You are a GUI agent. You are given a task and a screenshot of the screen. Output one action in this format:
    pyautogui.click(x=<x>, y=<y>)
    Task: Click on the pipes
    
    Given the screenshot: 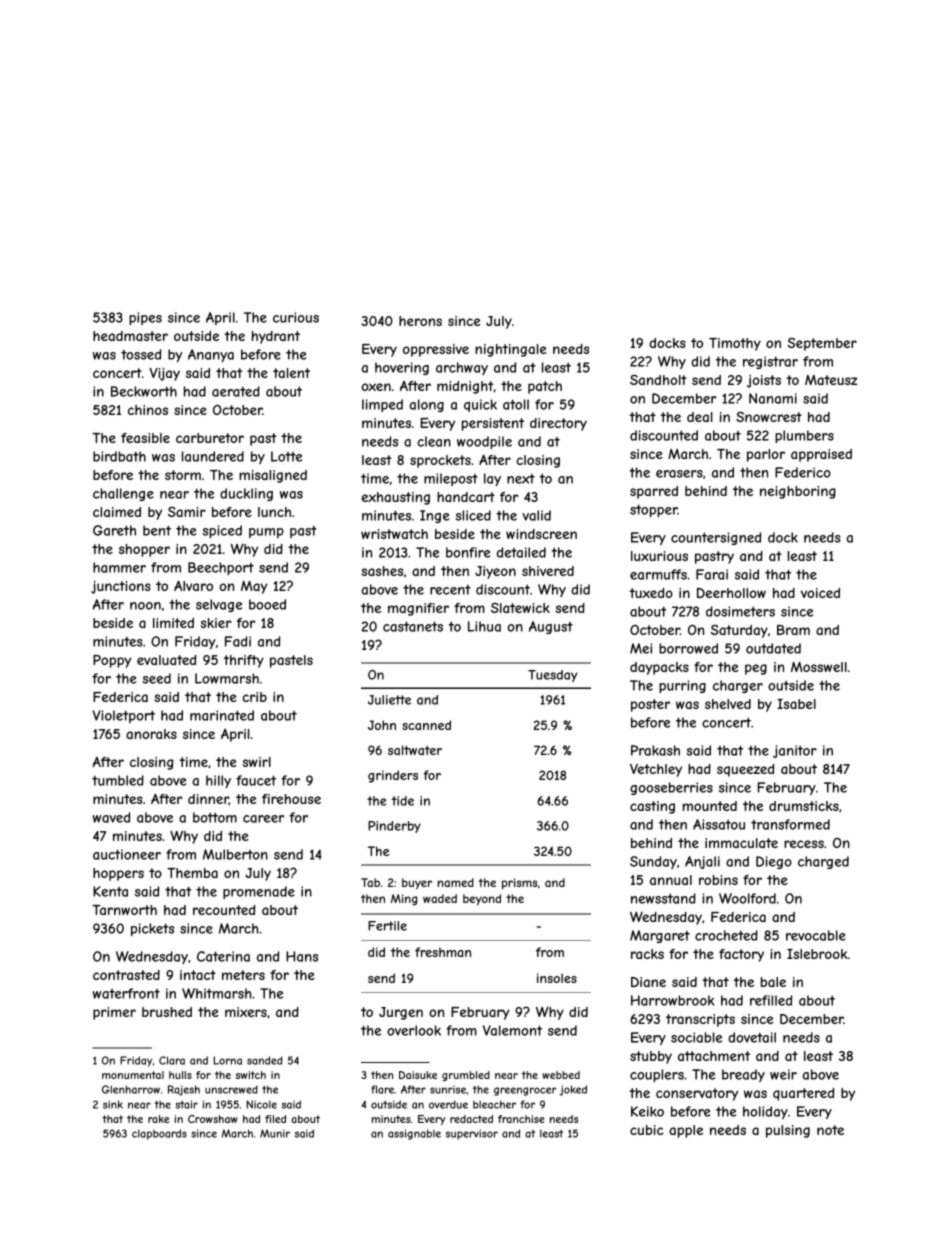 What is the action you would take?
    pyautogui.click(x=145, y=318)
